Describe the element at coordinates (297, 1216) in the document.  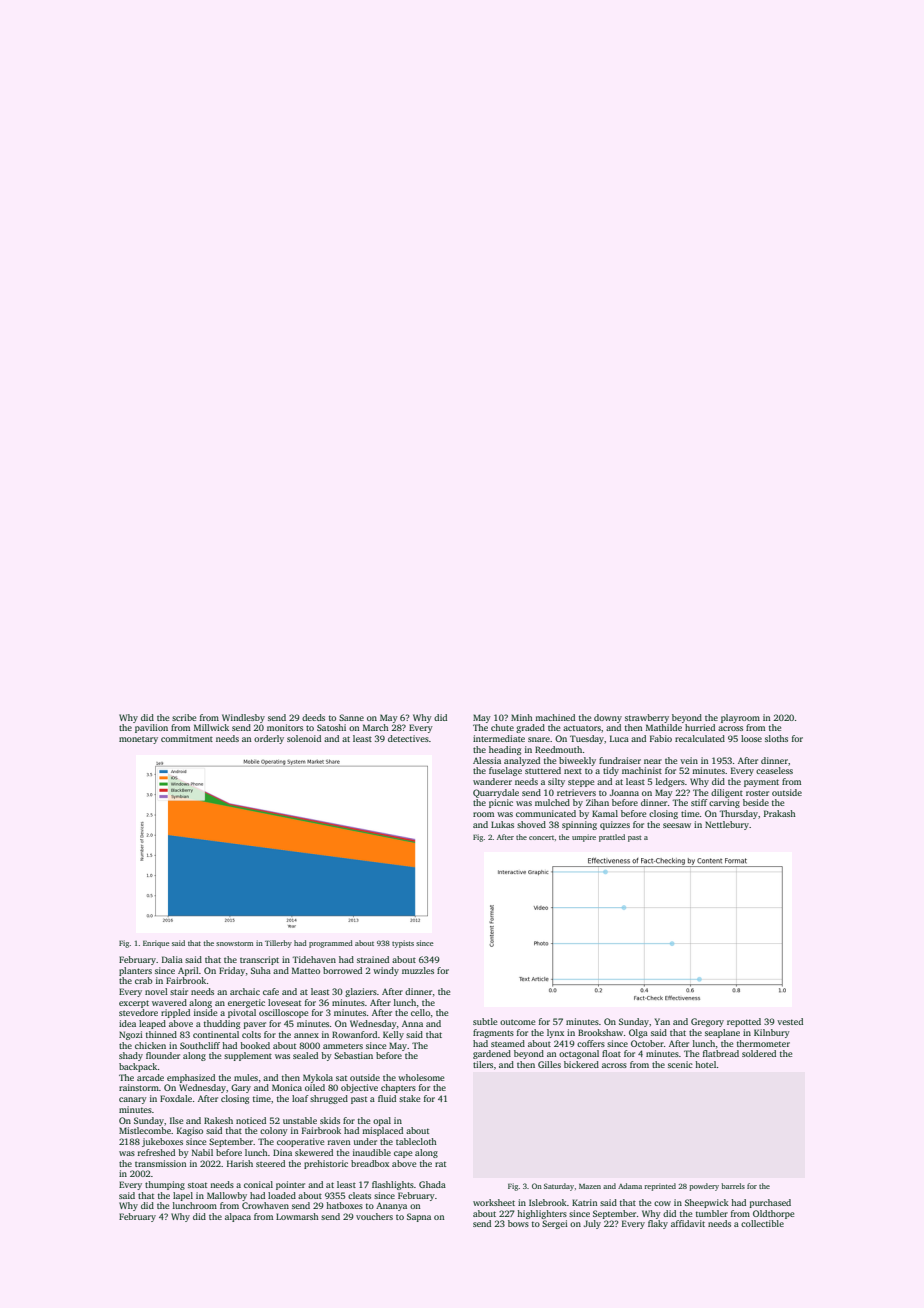
I see `Lowmarsh` at that location.
